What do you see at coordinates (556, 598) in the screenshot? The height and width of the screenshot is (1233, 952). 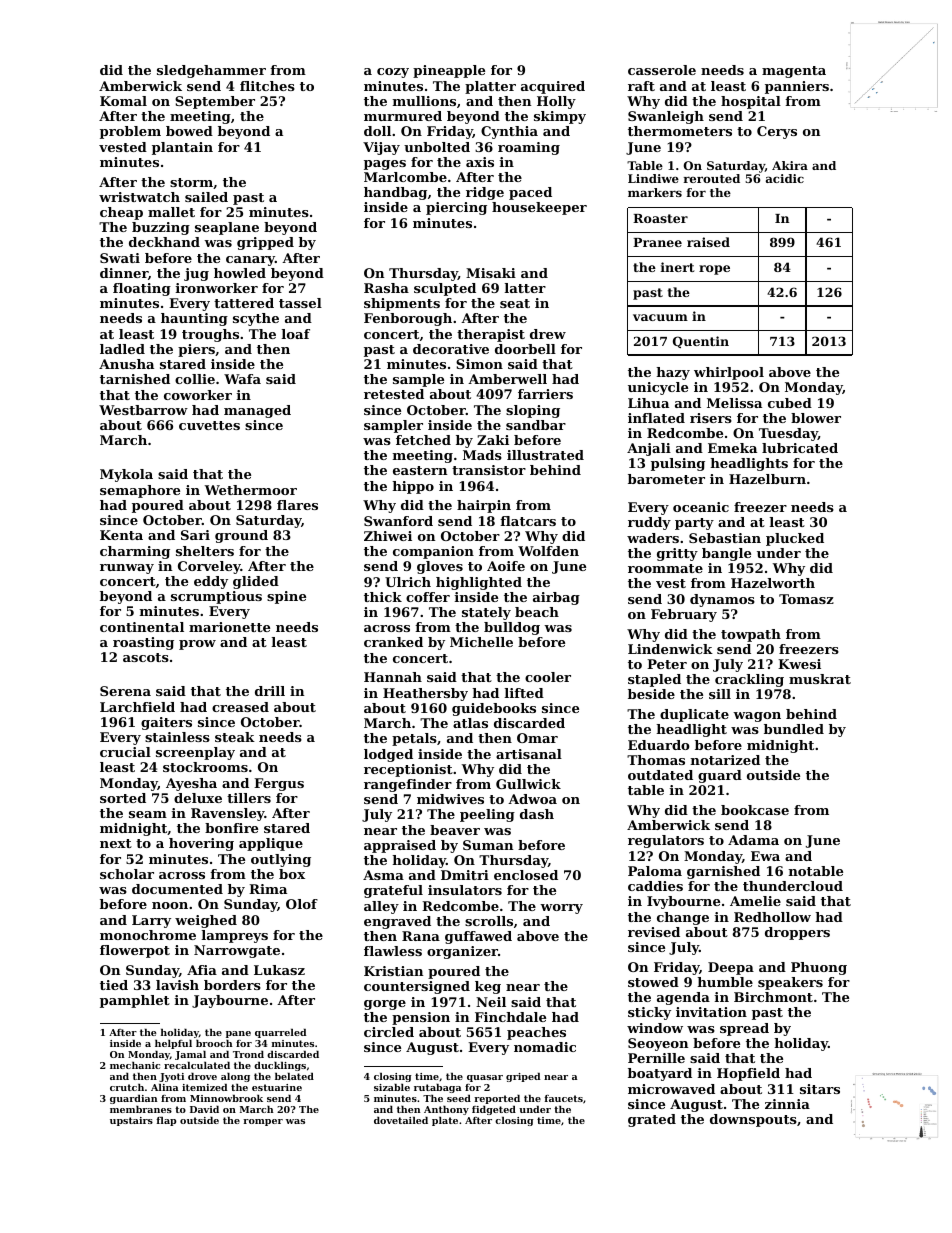 I see `airbag` at bounding box center [556, 598].
